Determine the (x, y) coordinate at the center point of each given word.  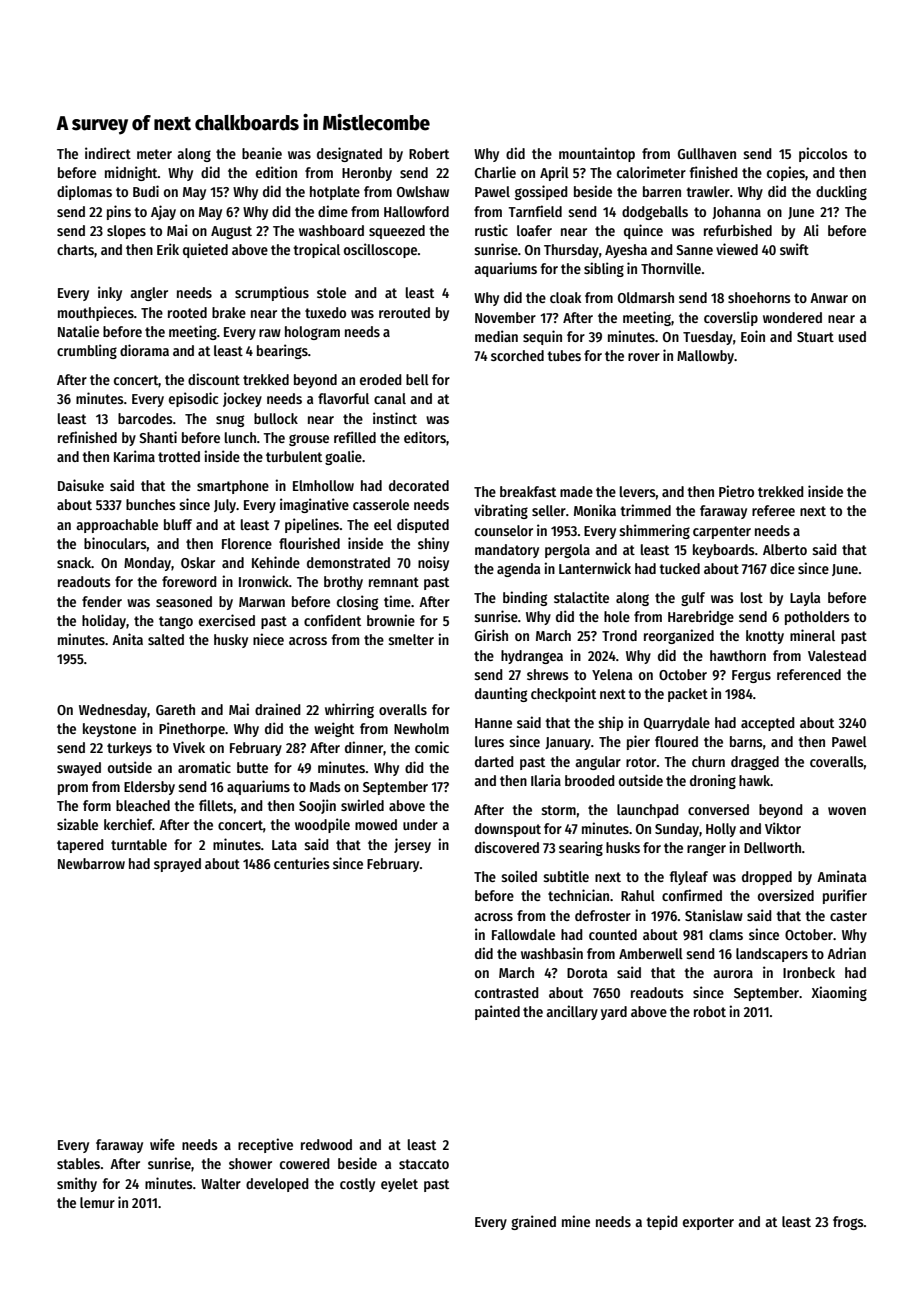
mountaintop (597, 154)
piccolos (823, 154)
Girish (491, 635)
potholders (817, 618)
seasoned (184, 601)
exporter (708, 1223)
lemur (97, 1202)
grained (533, 1222)
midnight (131, 173)
